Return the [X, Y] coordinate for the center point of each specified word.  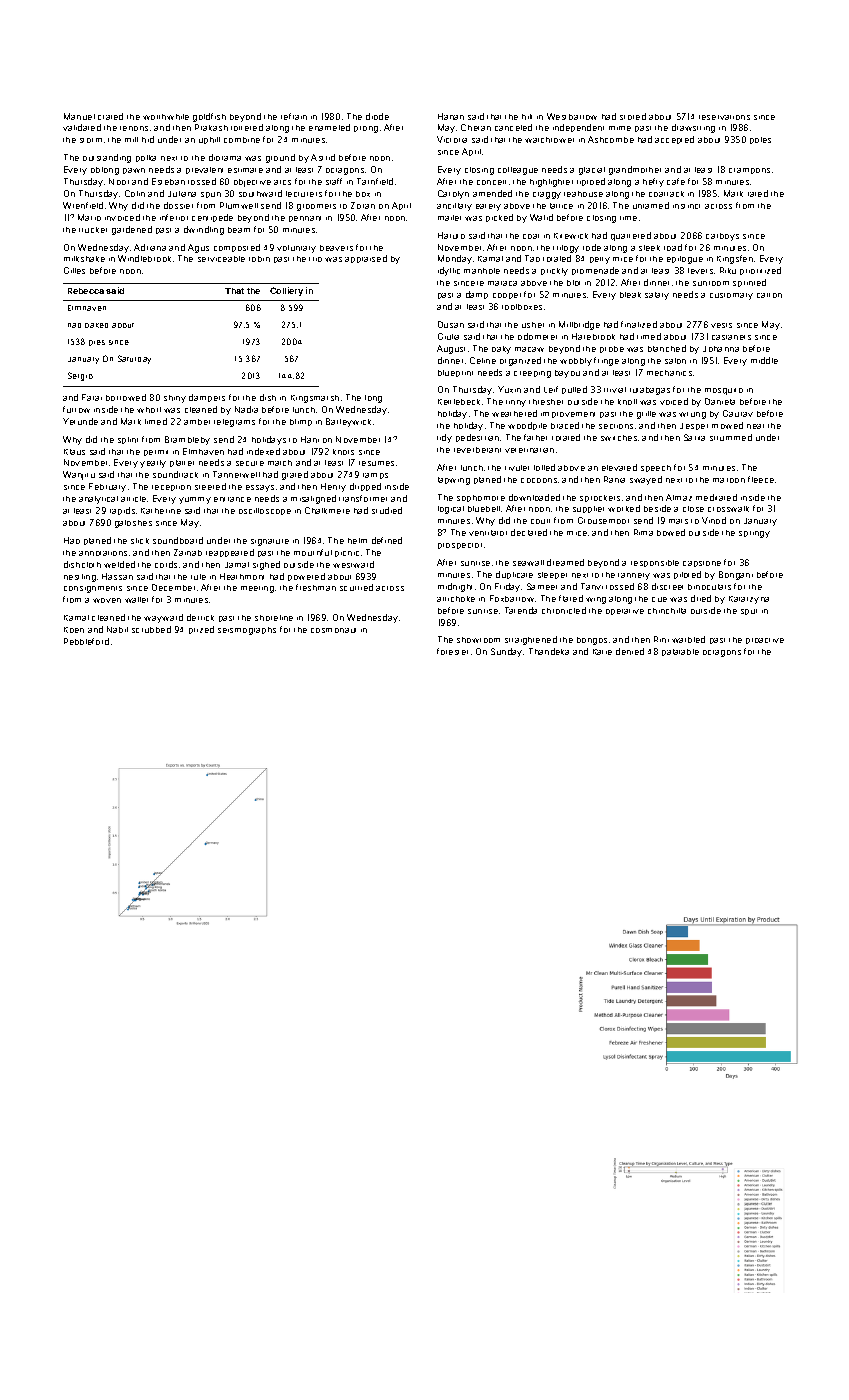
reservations [724, 117]
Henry [333, 487]
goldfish [209, 117]
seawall [528, 563]
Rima [643, 532]
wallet [136, 600]
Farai [92, 397]
